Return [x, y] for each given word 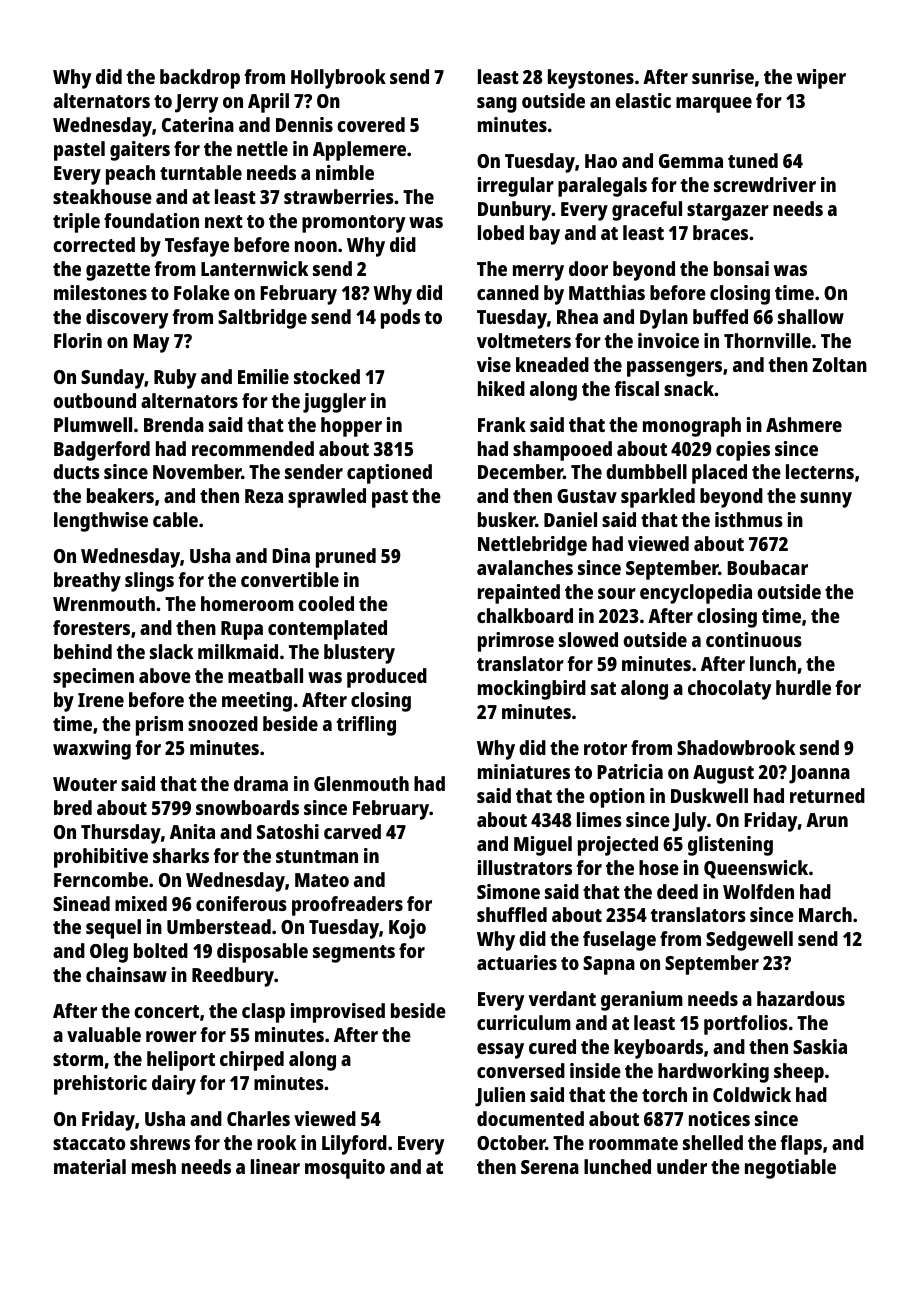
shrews [160, 1142]
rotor [605, 748]
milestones [100, 292]
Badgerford [102, 451]
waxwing [92, 750]
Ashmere [804, 424]
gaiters [140, 151]
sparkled [658, 498]
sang [497, 105]
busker [506, 519]
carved [352, 831]
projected [618, 846]
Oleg [109, 953]
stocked [327, 376]
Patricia [630, 771]
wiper [821, 79]
